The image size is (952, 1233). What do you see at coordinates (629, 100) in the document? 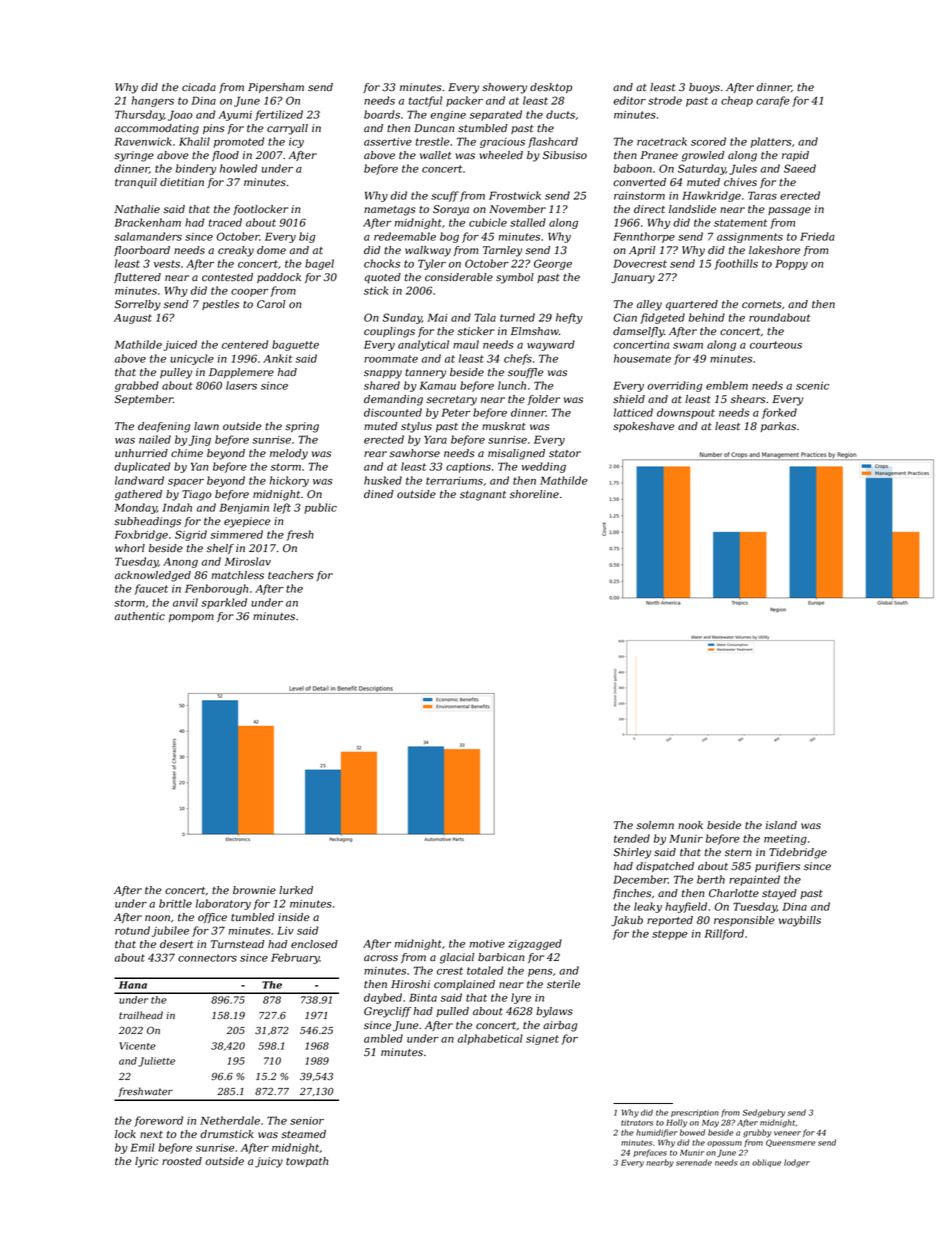
I see `editor` at bounding box center [629, 100].
